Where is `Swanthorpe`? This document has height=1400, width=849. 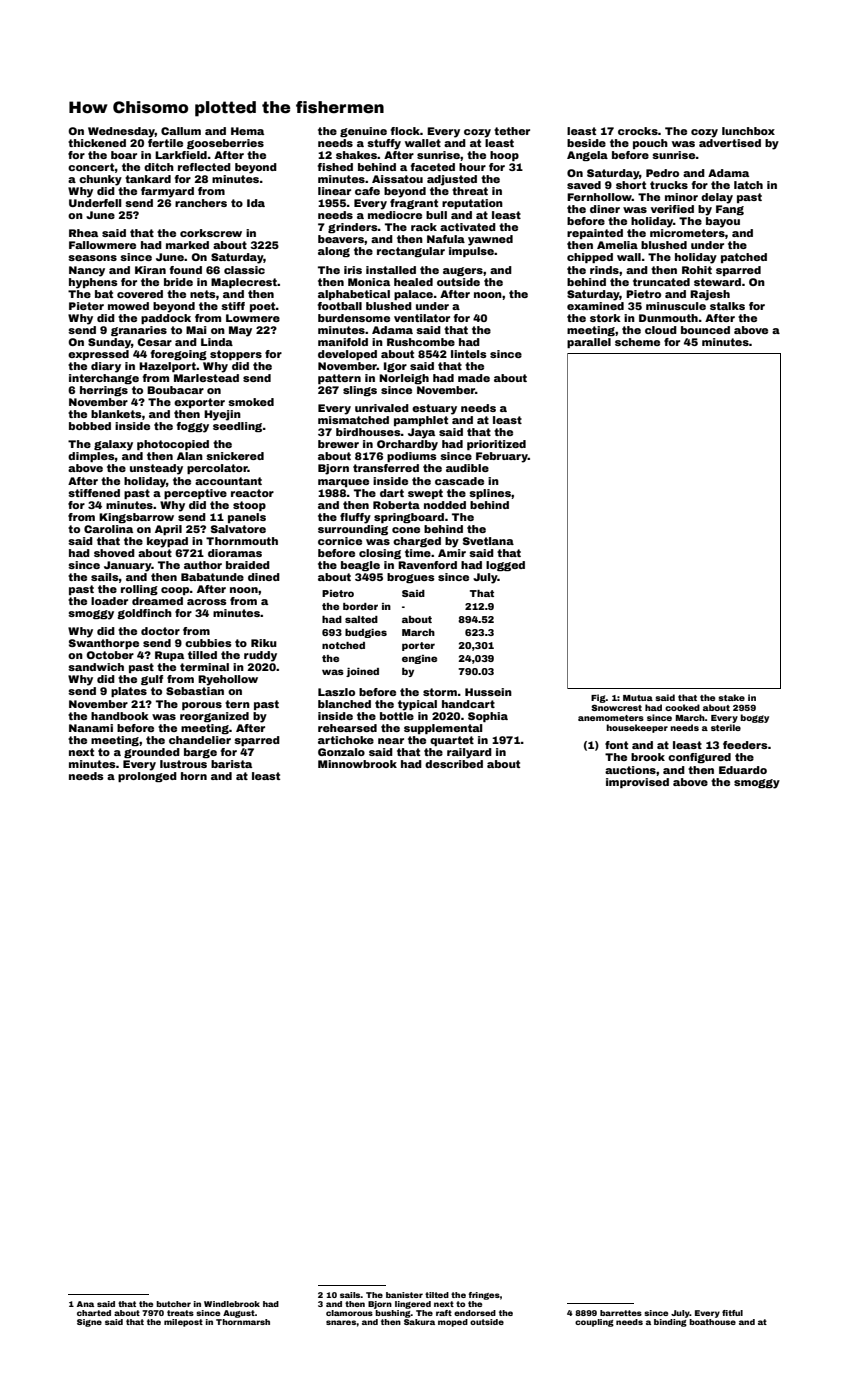
Swanthorpe is located at coordinates (104, 644).
